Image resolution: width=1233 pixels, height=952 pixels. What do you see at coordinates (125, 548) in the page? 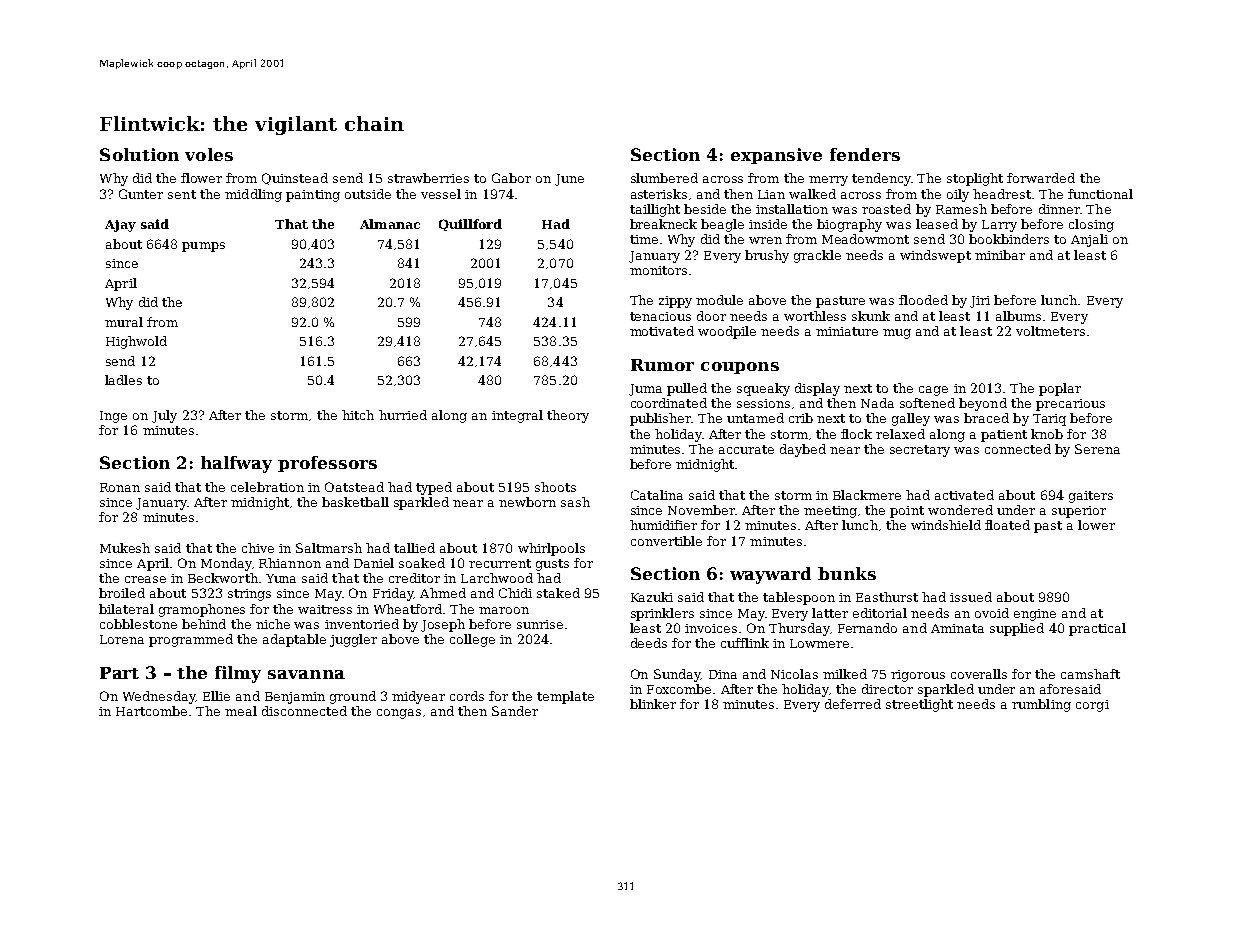
I see `Mukesh` at bounding box center [125, 548].
